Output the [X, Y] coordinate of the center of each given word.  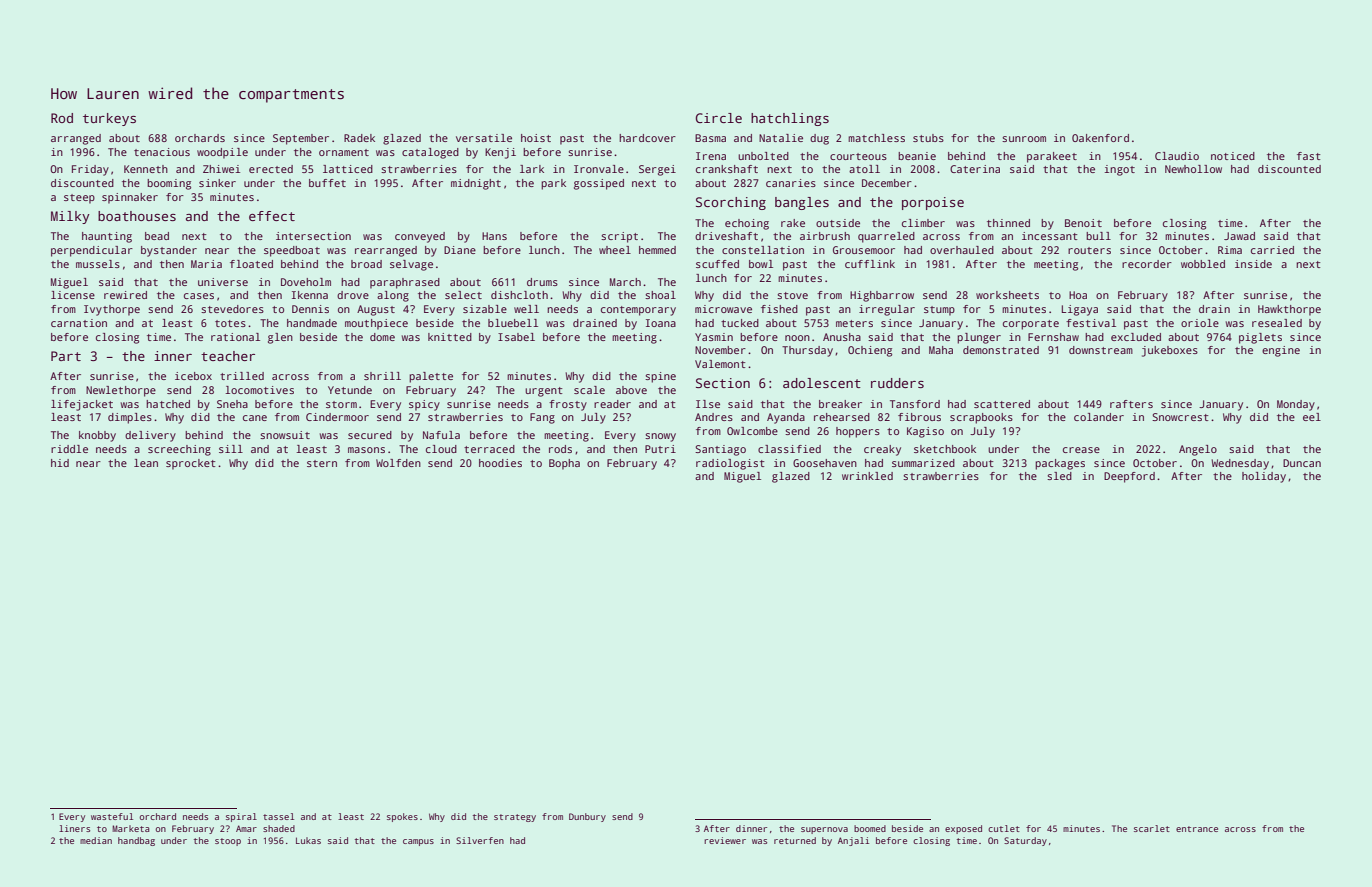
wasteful [112, 816]
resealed [1277, 323]
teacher [228, 356]
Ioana [661, 323]
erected [271, 169]
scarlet [1152, 828]
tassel [278, 816]
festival [1091, 323]
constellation [763, 250]
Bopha [564, 464]
